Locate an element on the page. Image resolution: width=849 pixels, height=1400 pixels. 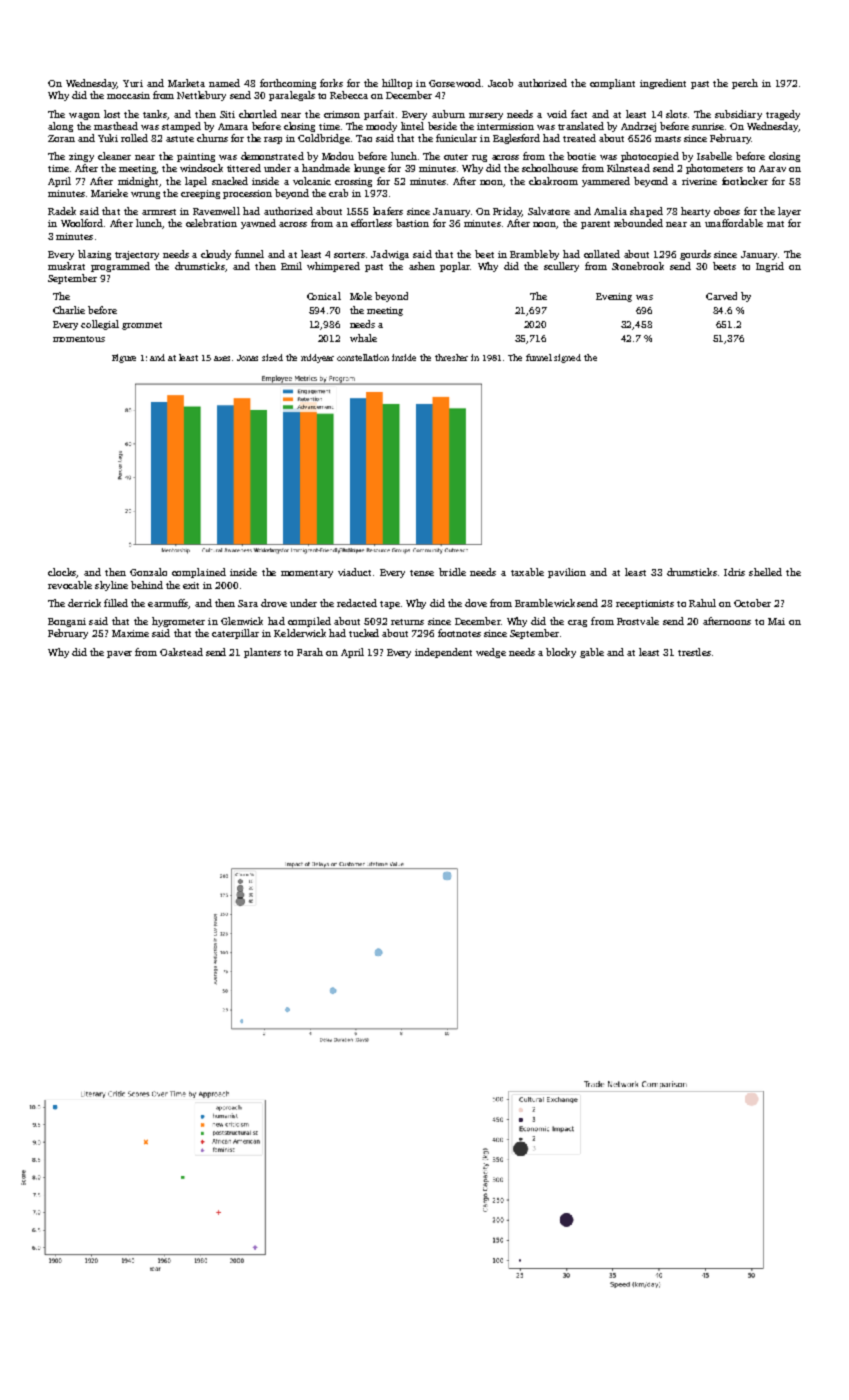
Gonzalo is located at coordinates (148, 572).
